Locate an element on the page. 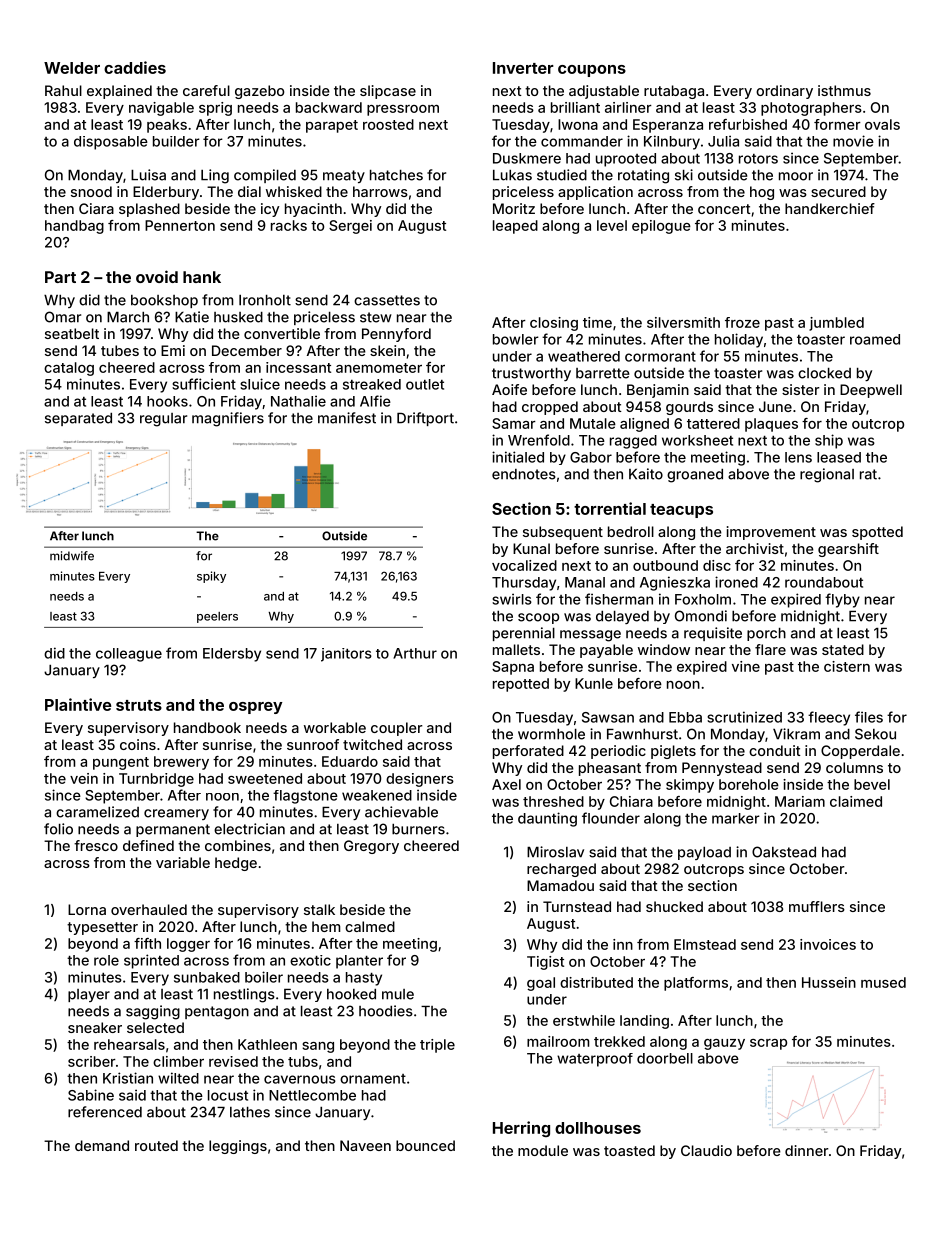 This image has width=952, height=1233. shucked is located at coordinates (674, 906).
